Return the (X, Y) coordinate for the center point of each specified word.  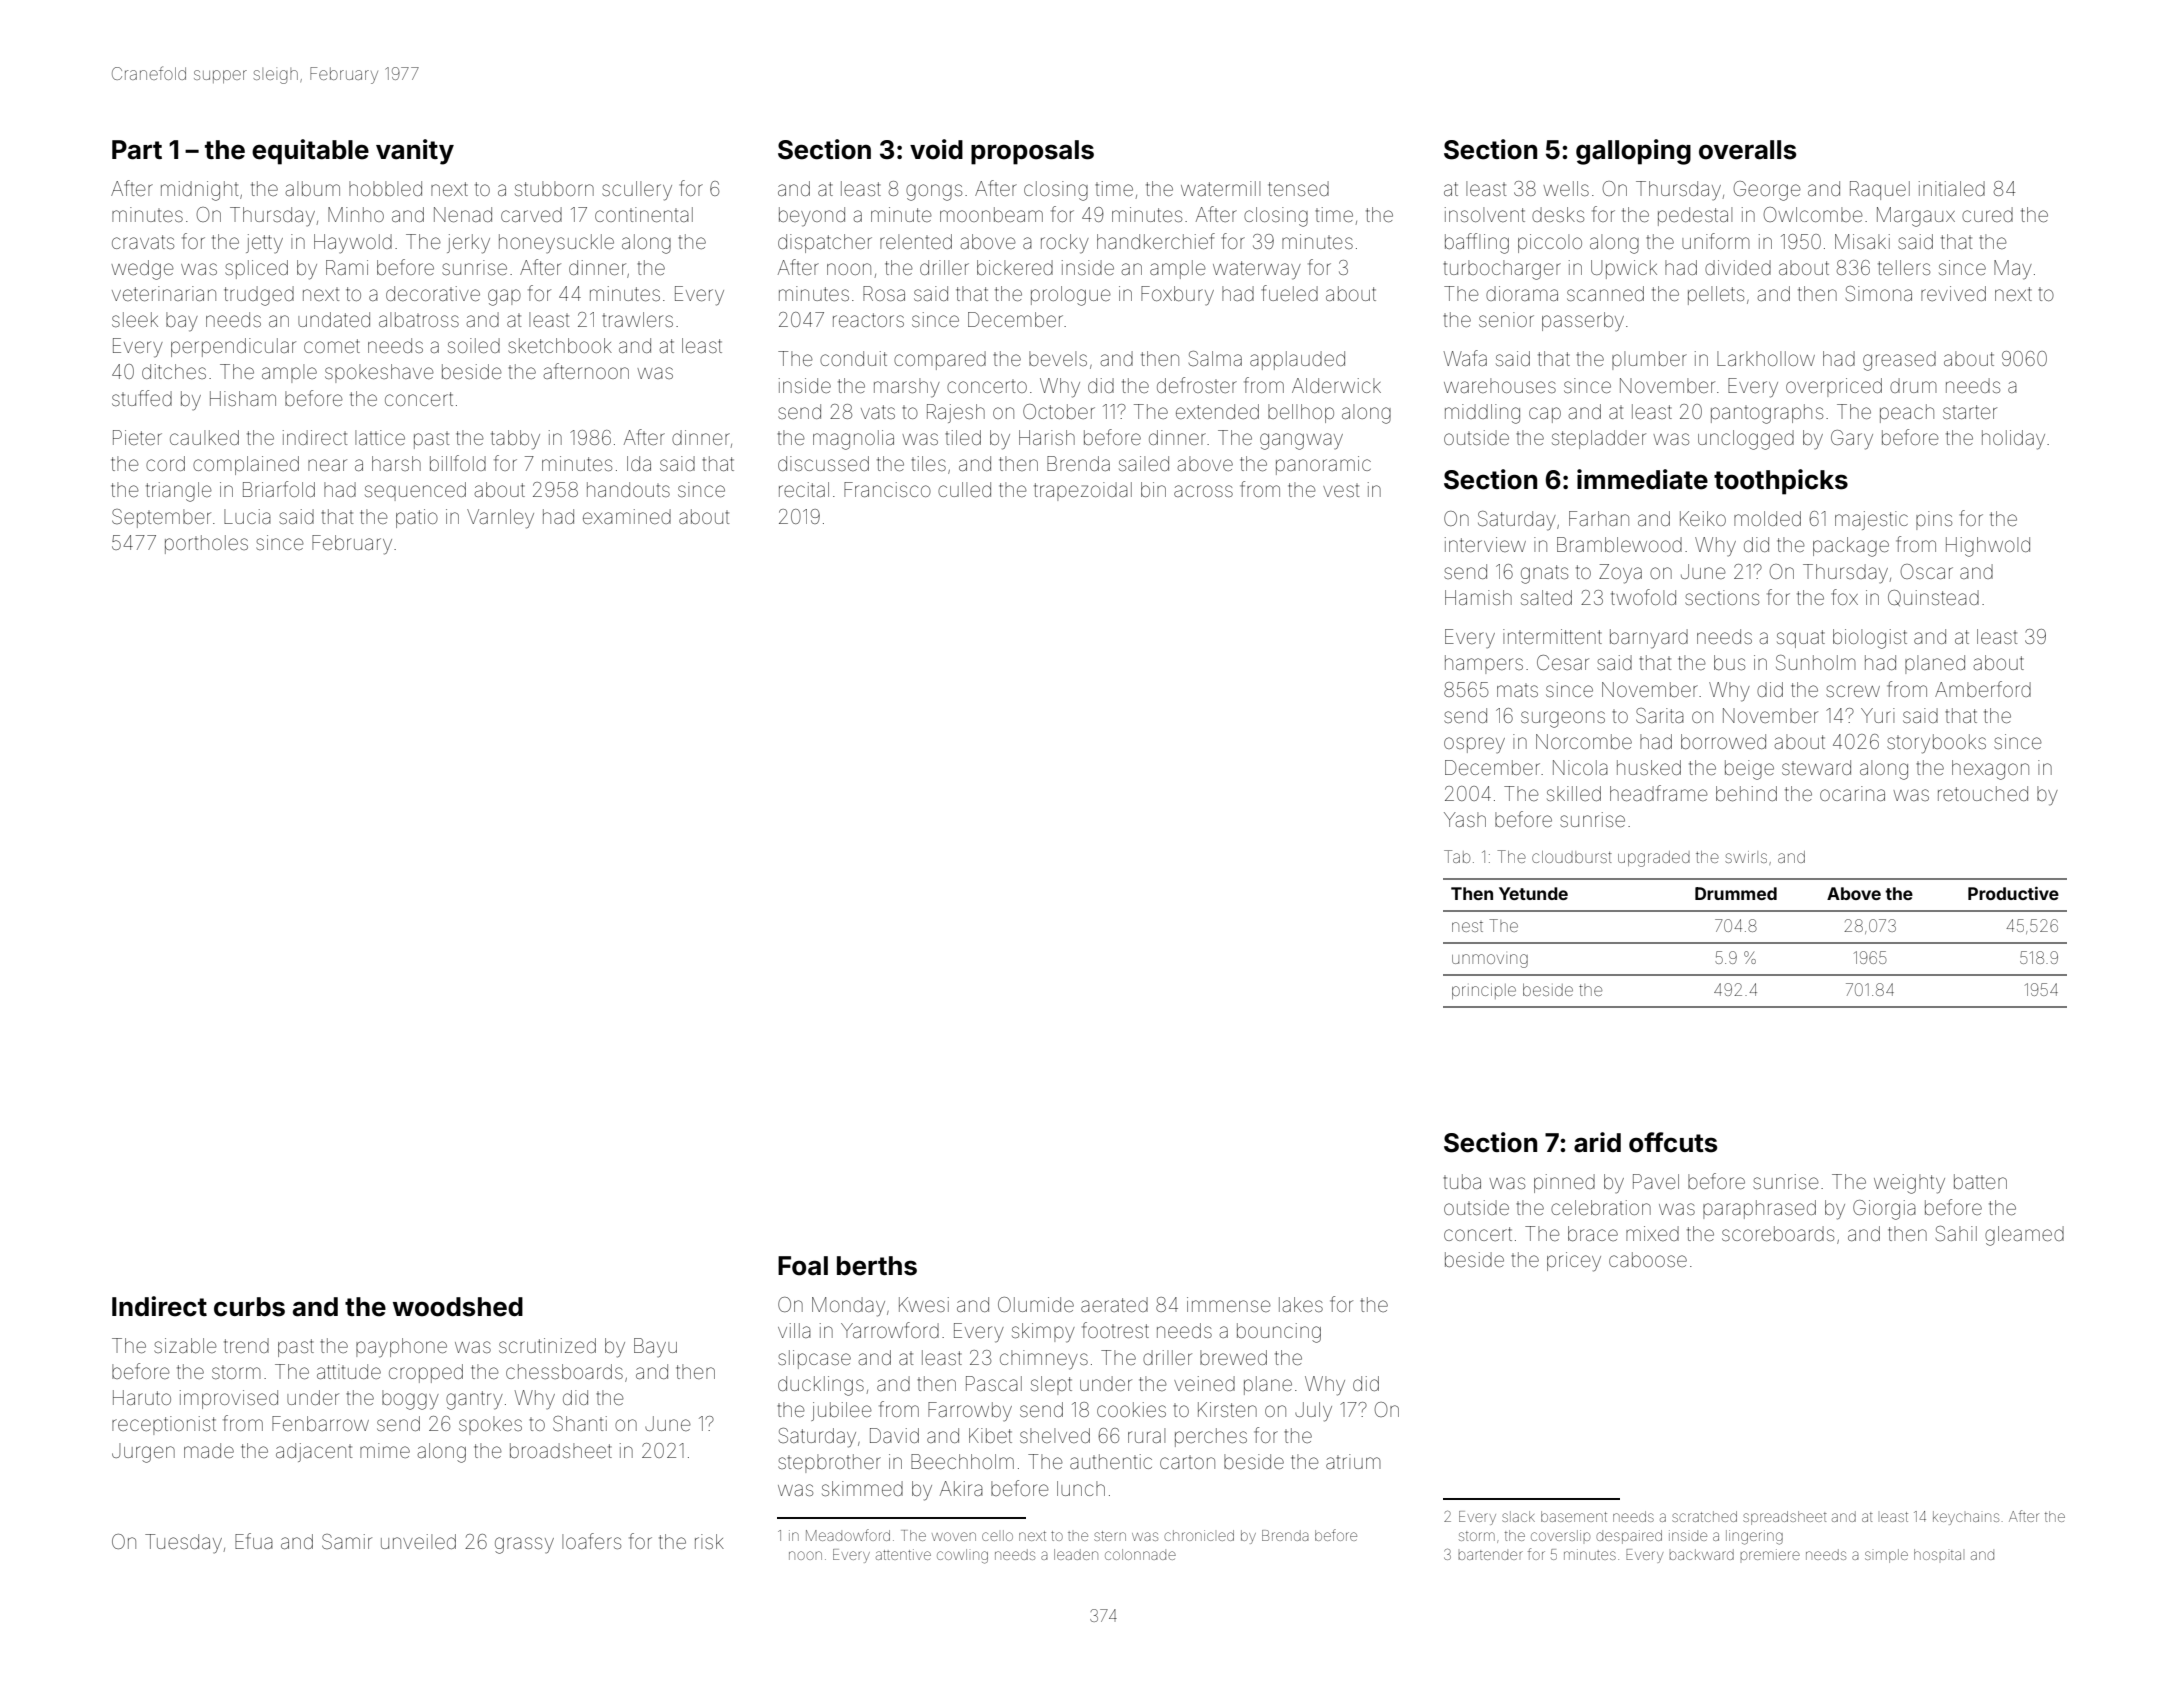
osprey (1474, 745)
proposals (1032, 152)
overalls (1747, 150)
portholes (206, 544)
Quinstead (1933, 598)
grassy (524, 1545)
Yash (1465, 819)
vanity (415, 152)
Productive (2013, 893)
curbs (249, 1307)
